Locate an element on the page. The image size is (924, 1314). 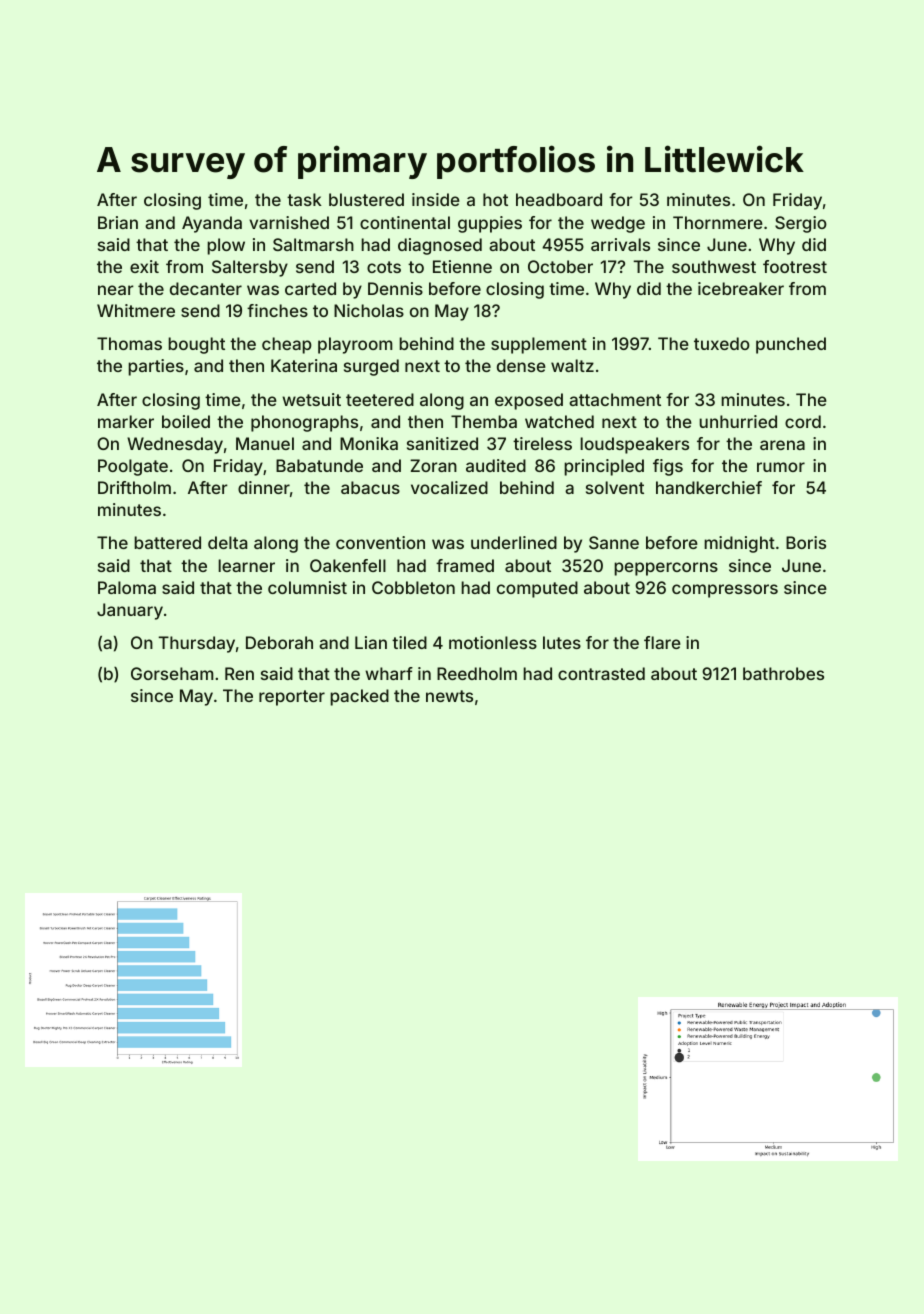
flare is located at coordinates (662, 642).
